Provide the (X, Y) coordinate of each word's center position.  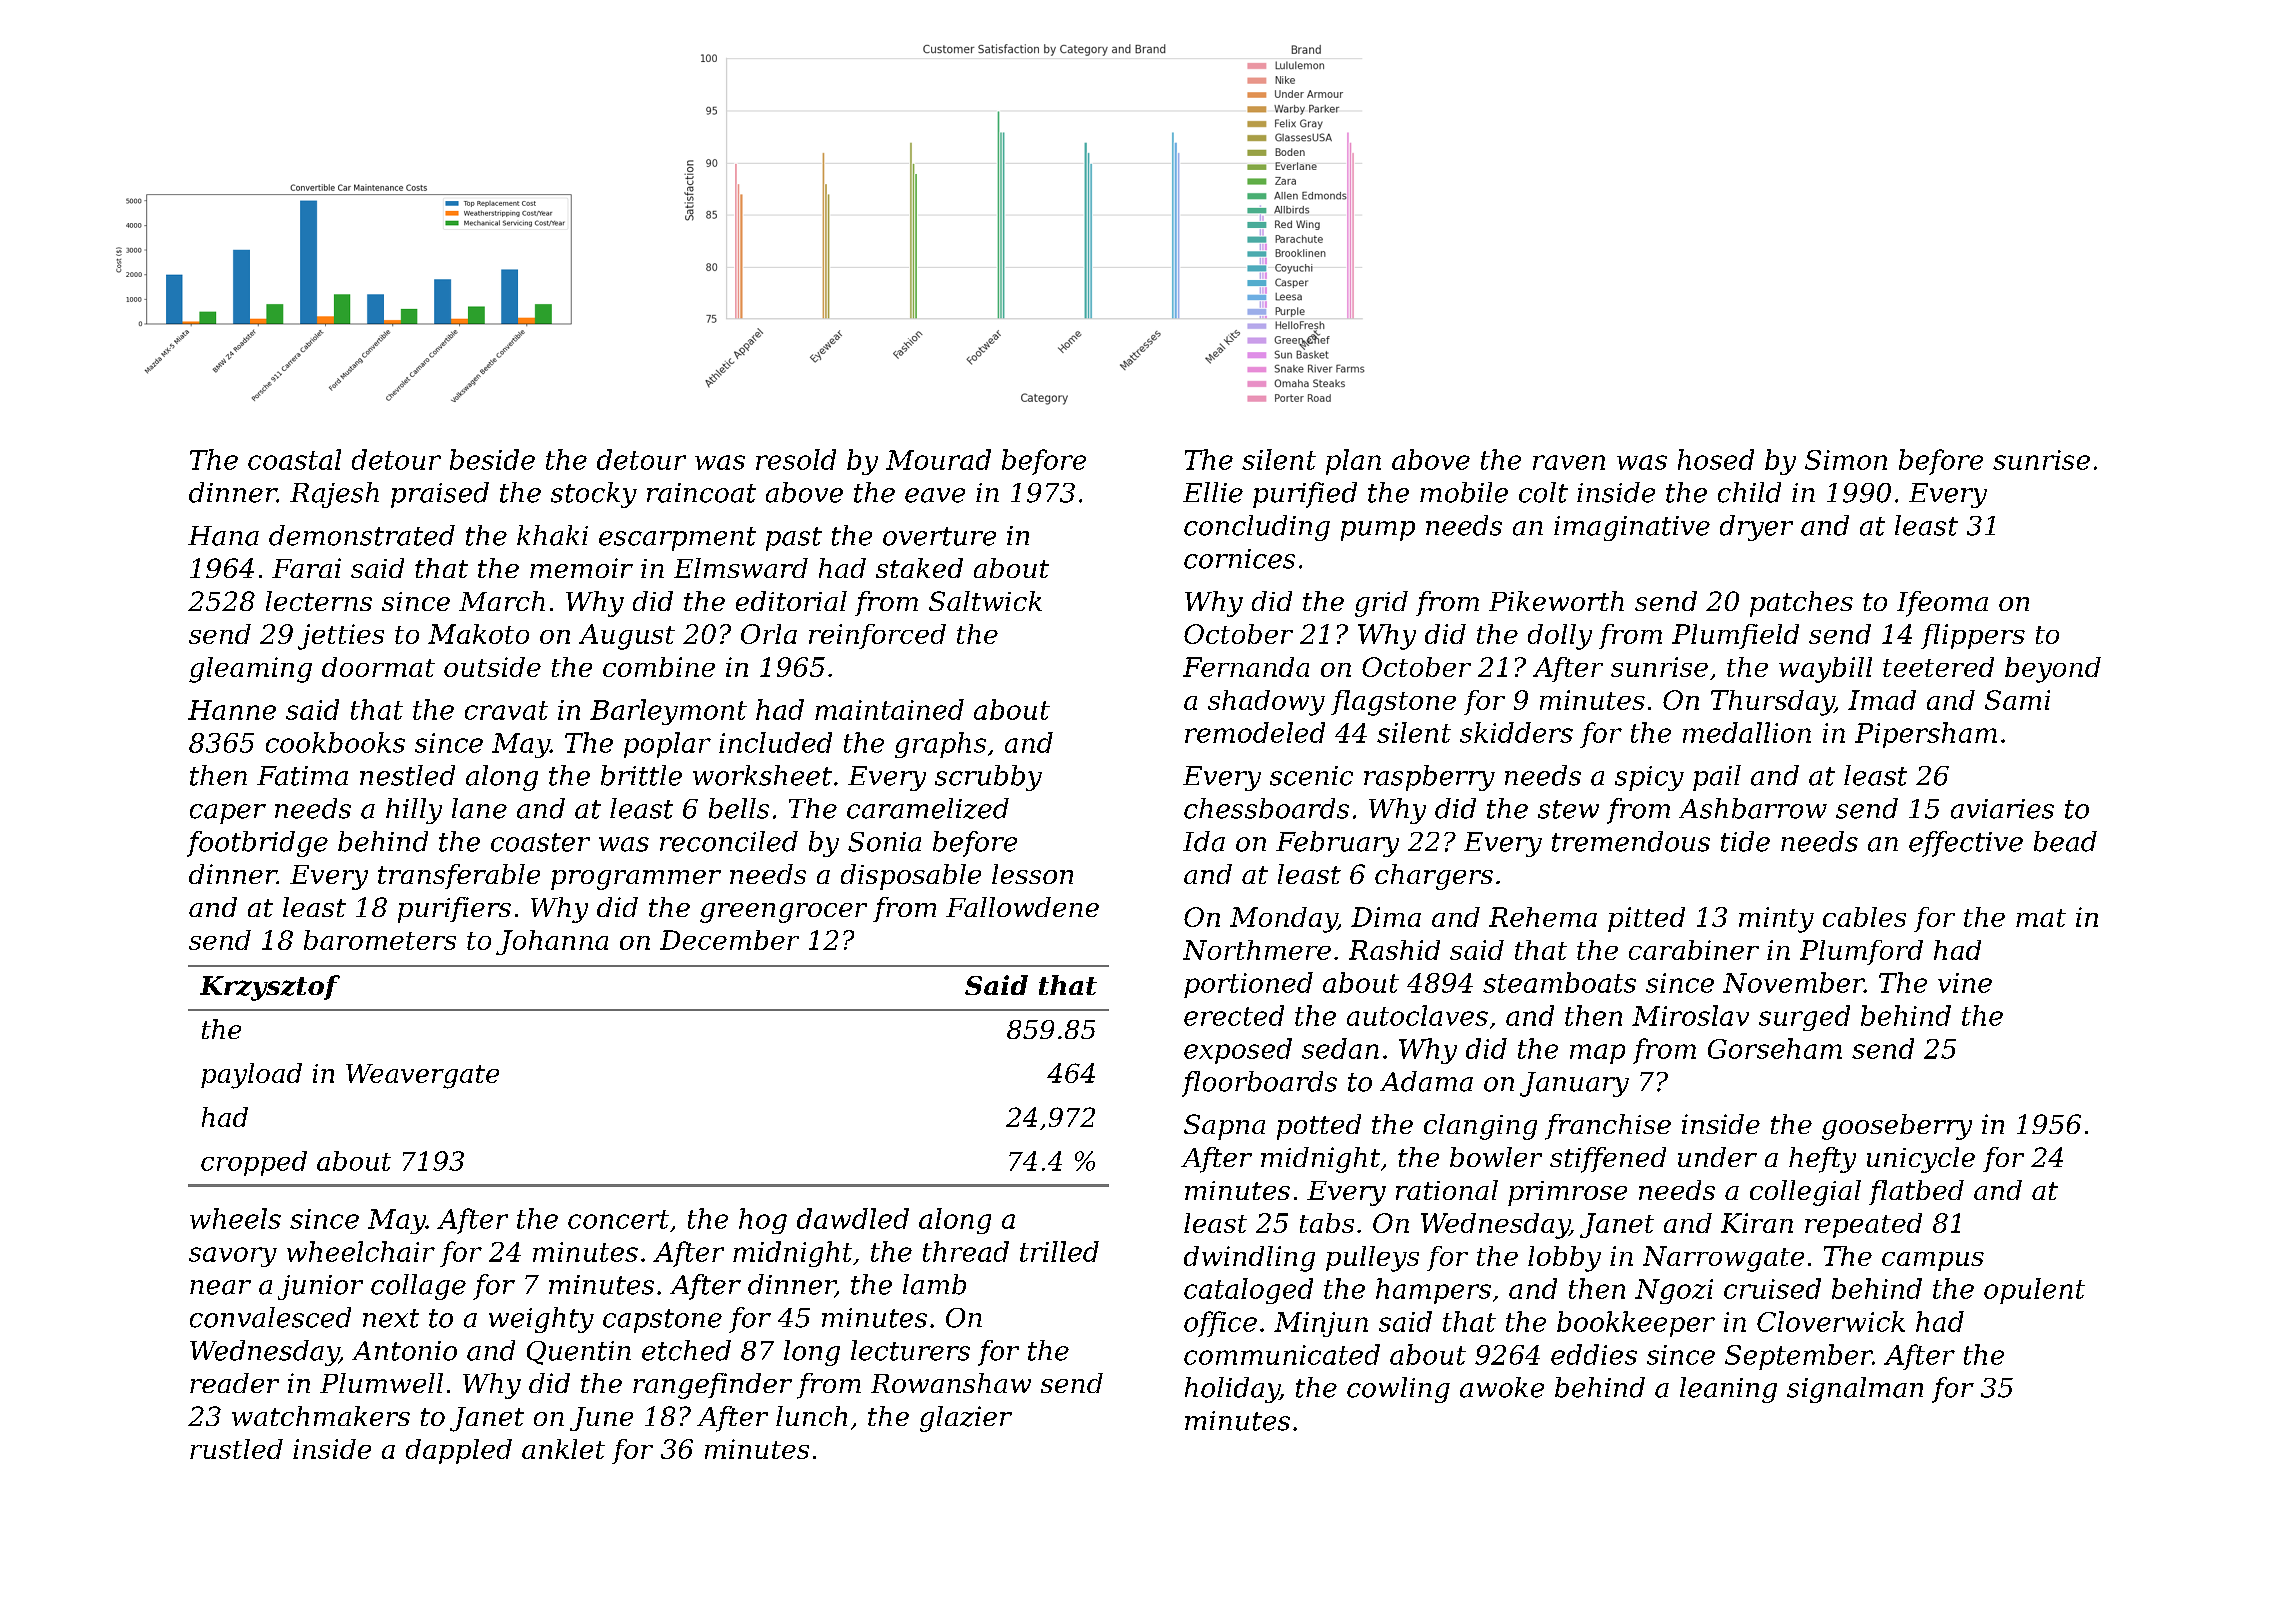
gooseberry (1897, 1127)
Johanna (552, 942)
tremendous (1631, 841)
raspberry (1429, 778)
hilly (414, 811)
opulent (2034, 1291)
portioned (1248, 985)
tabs (1327, 1223)
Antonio (404, 1351)
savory (233, 1257)
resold (796, 459)
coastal (294, 459)
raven (1569, 462)
